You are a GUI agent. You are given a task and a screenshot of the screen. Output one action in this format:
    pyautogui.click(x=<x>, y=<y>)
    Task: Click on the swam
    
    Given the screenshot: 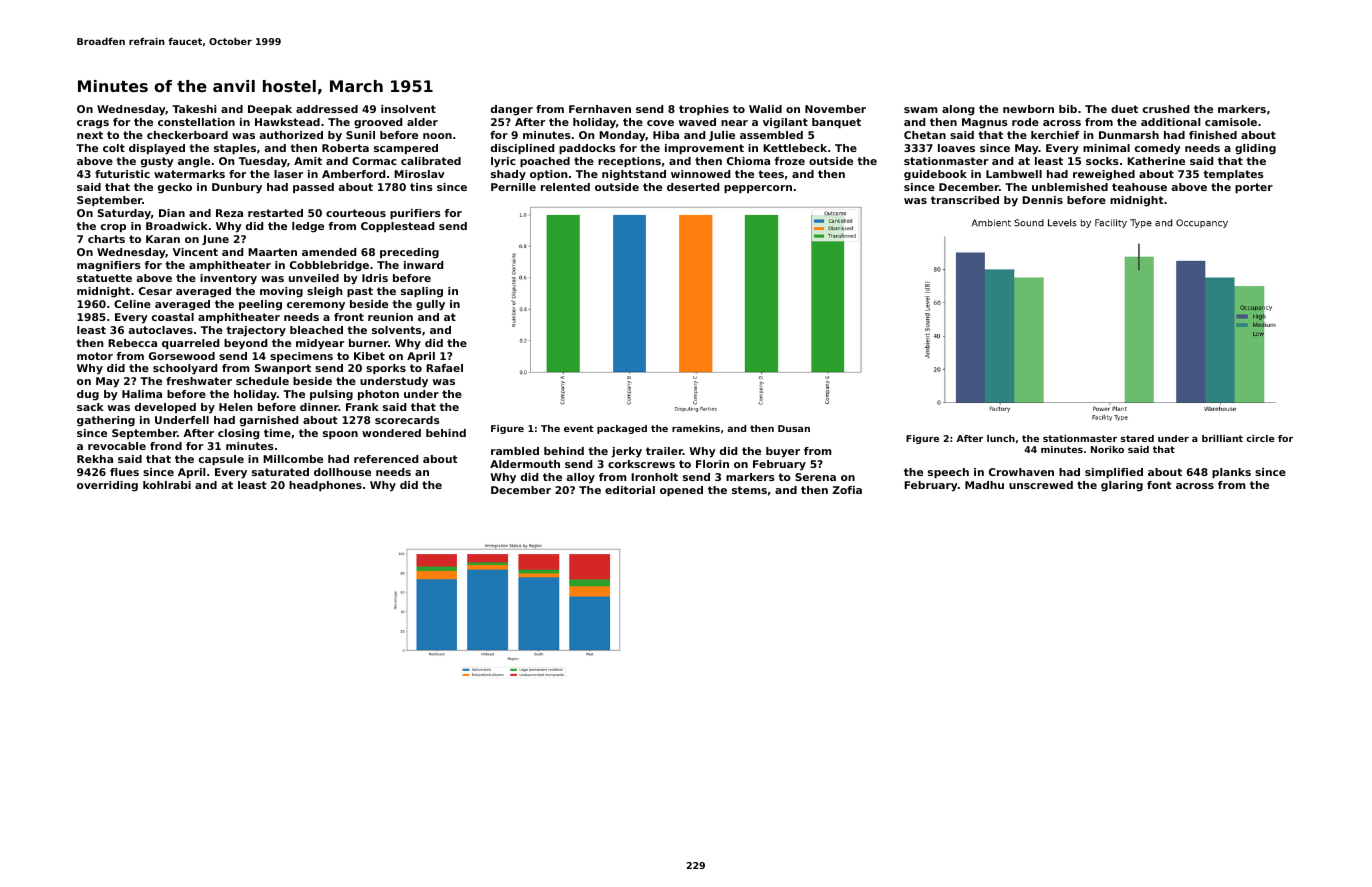 What is the action you would take?
    pyautogui.click(x=921, y=110)
